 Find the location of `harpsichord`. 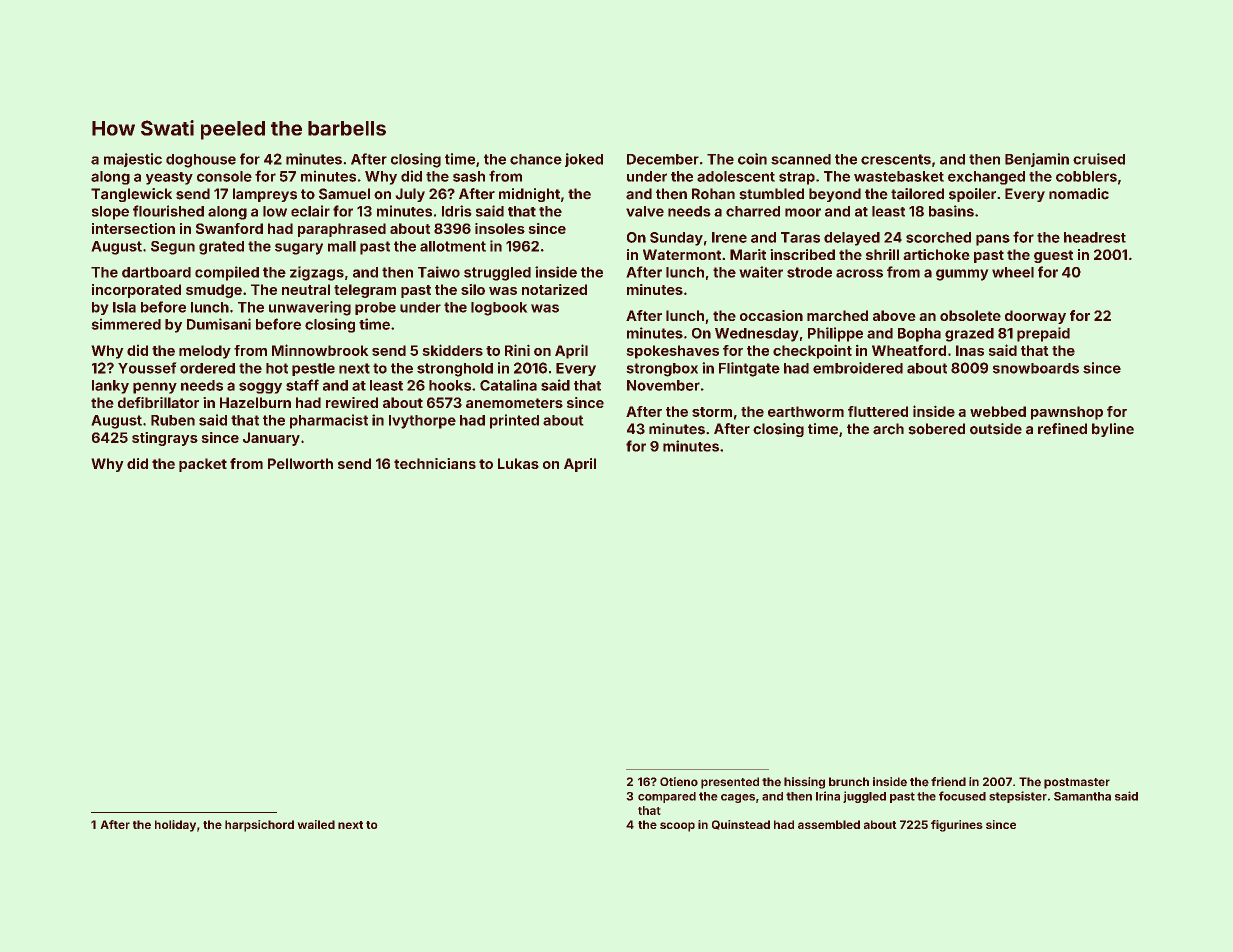

harpsichord is located at coordinates (259, 826).
